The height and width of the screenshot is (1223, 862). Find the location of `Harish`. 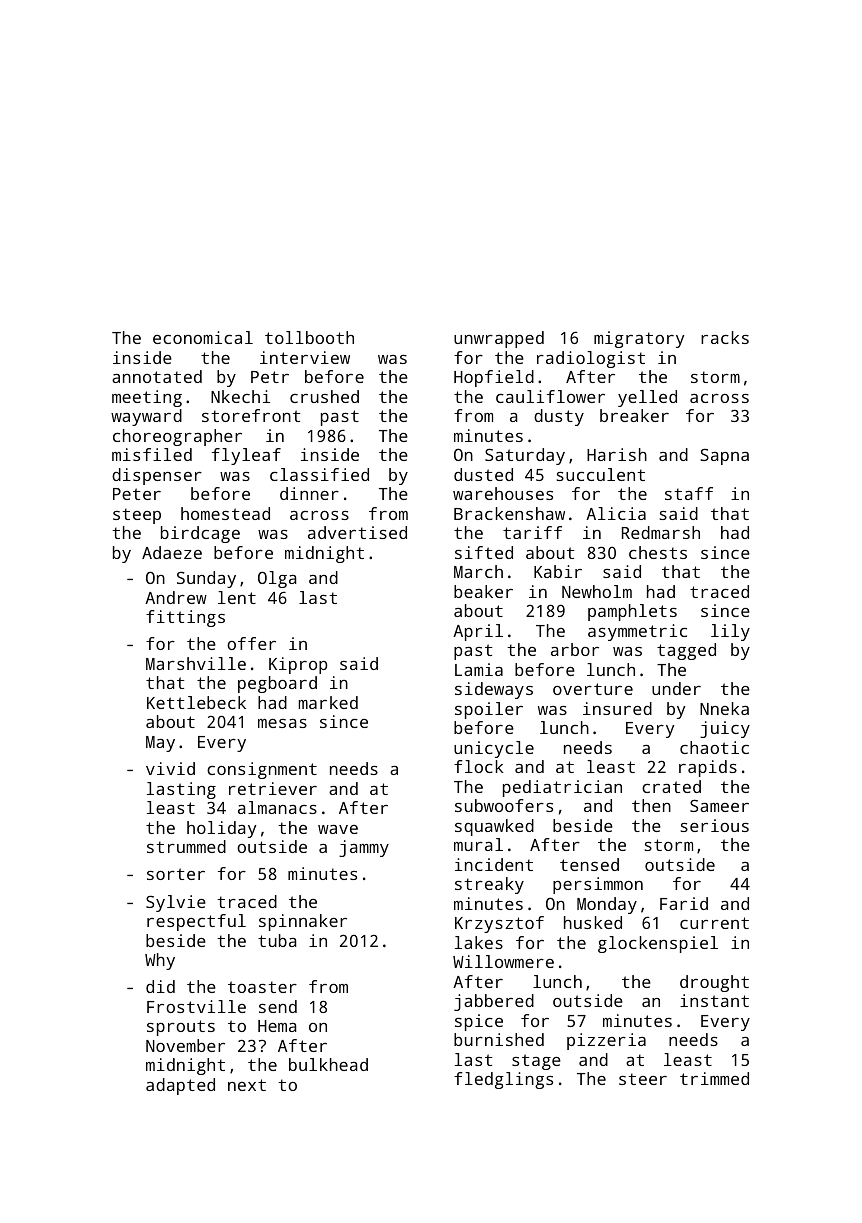

Harish is located at coordinates (617, 454).
